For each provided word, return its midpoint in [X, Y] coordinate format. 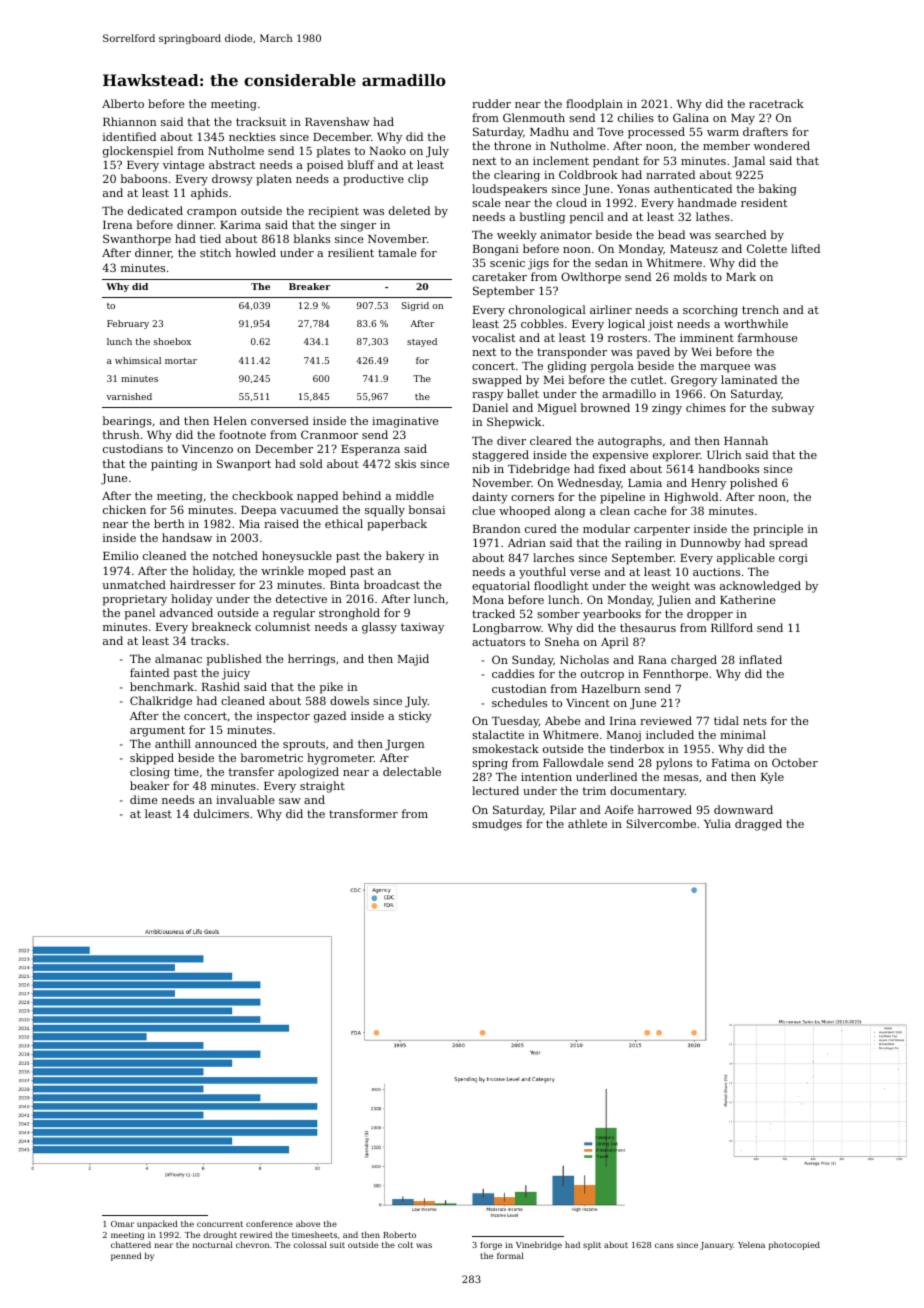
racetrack [776, 103]
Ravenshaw [337, 121]
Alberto [123, 103]
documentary [647, 792]
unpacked [157, 1224]
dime [144, 799]
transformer [363, 813]
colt [405, 1244]
